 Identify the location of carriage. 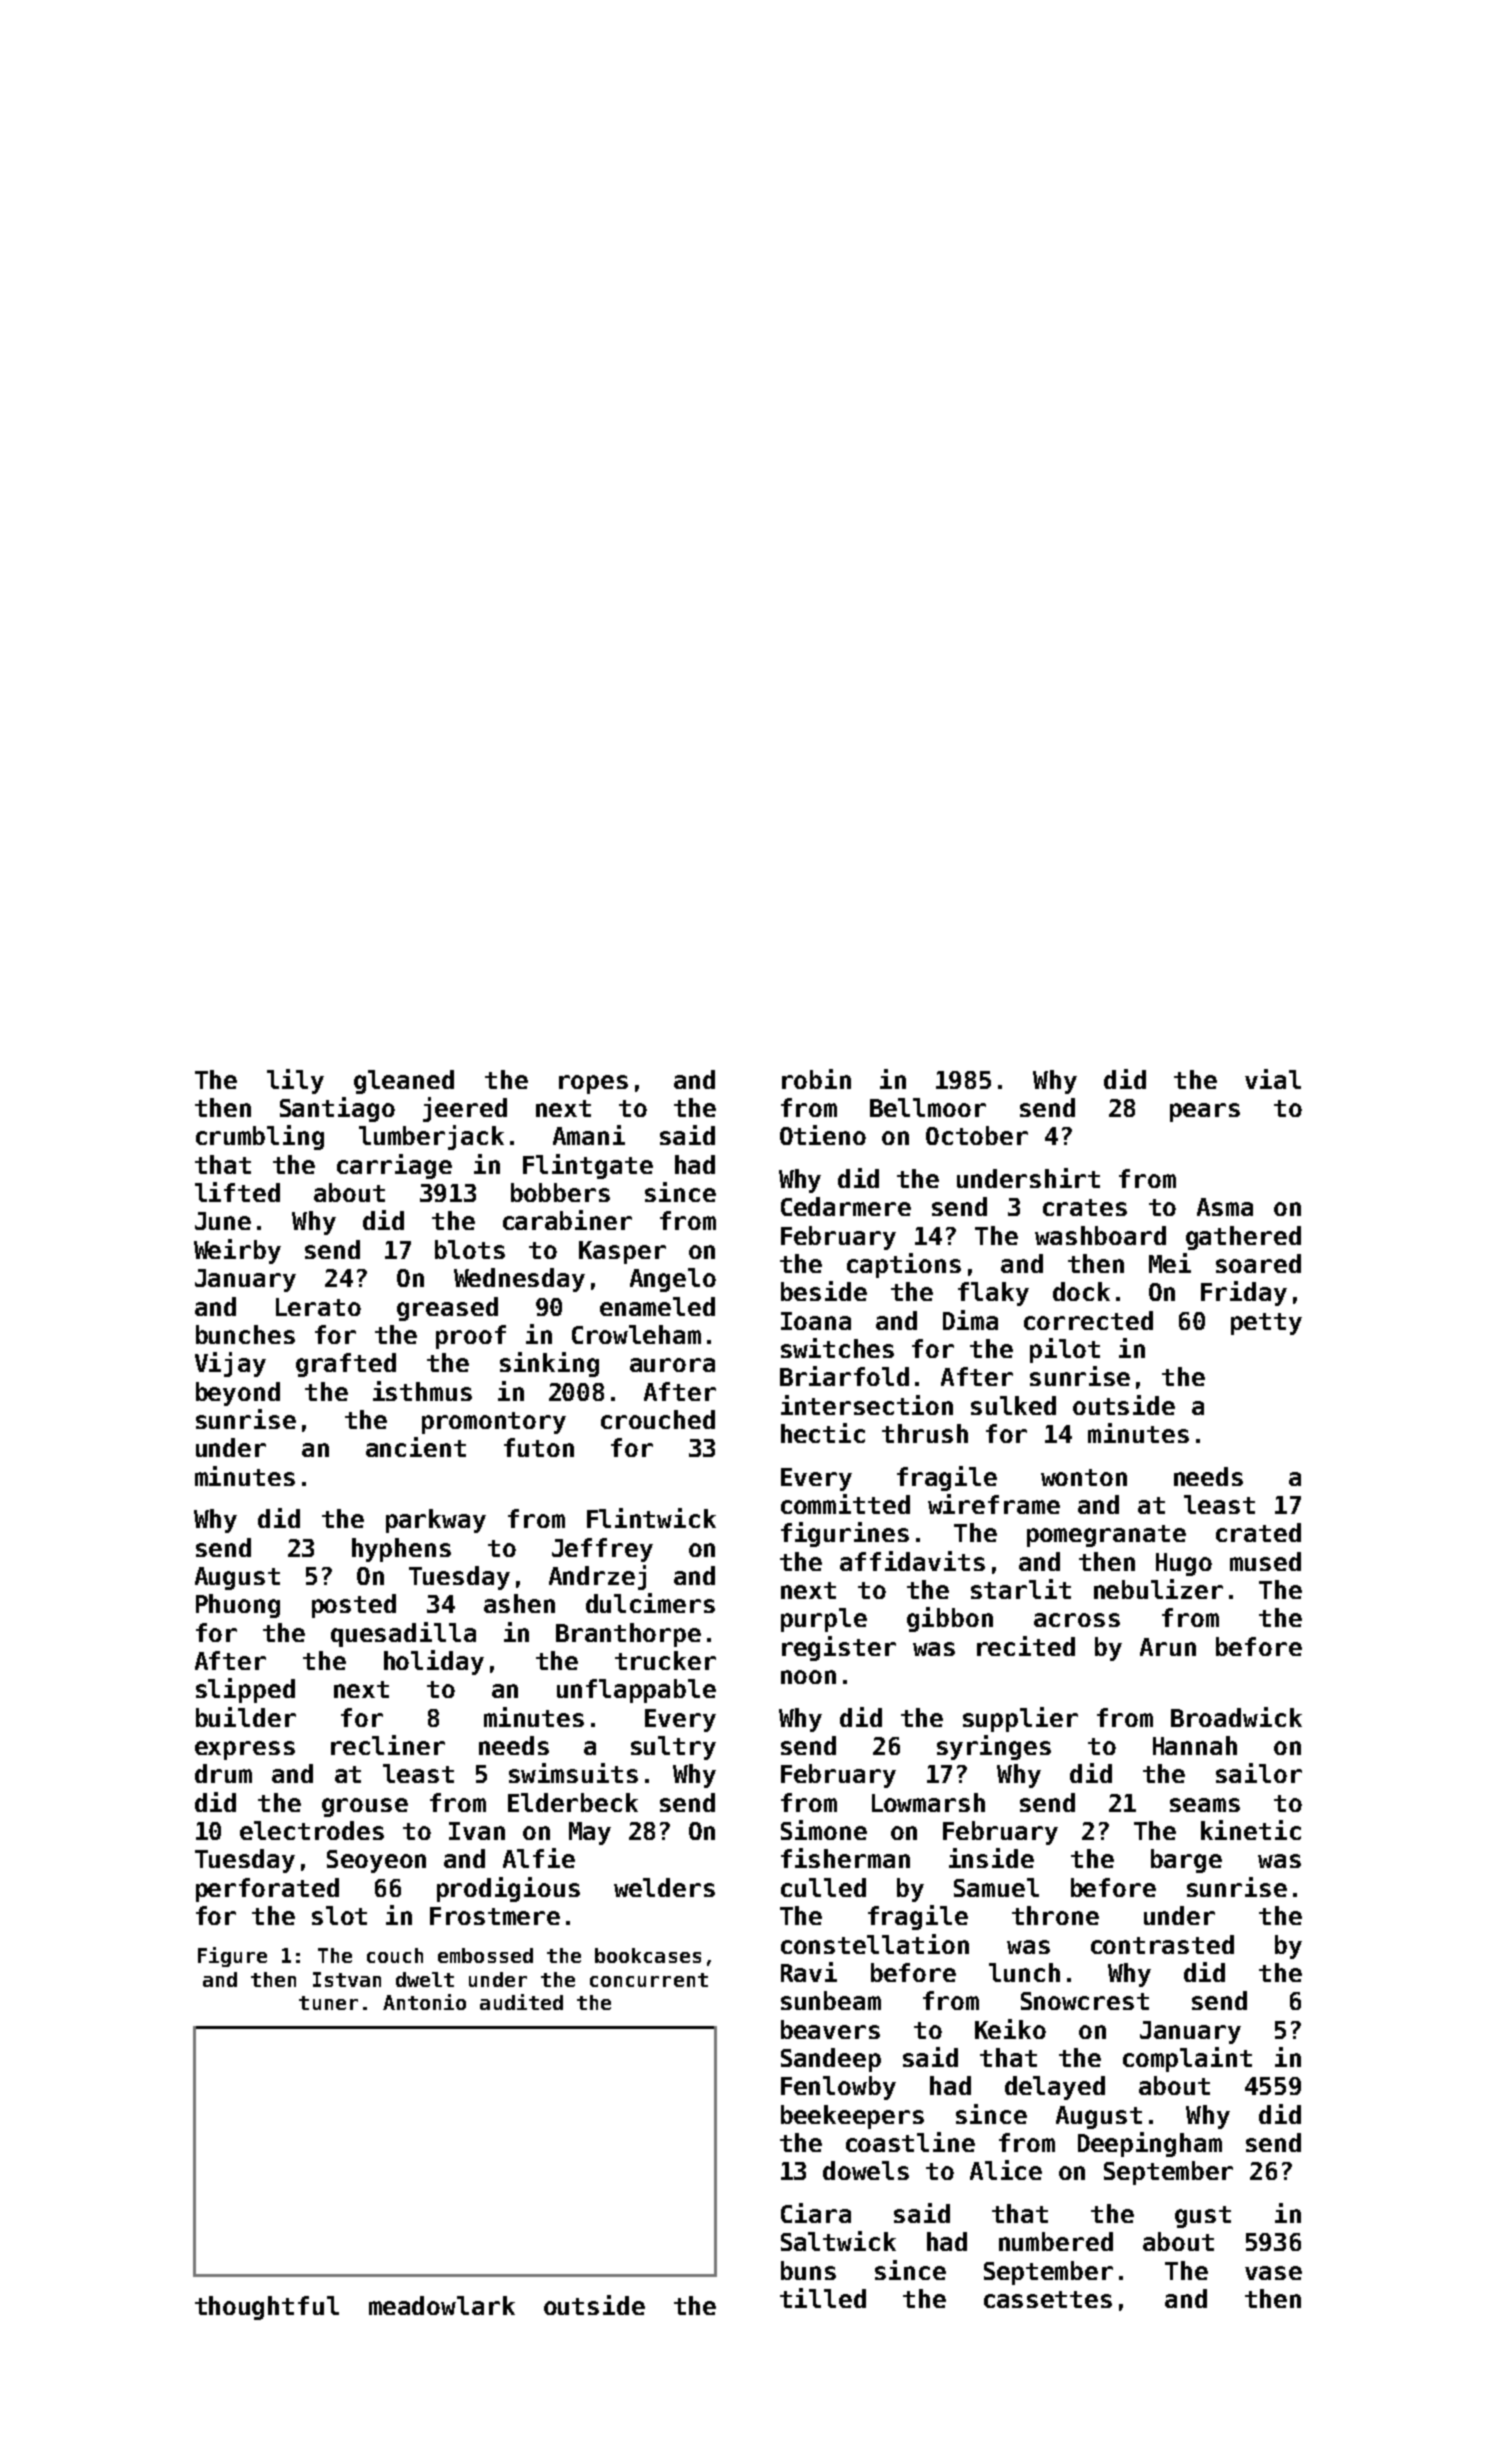
(394, 1166).
